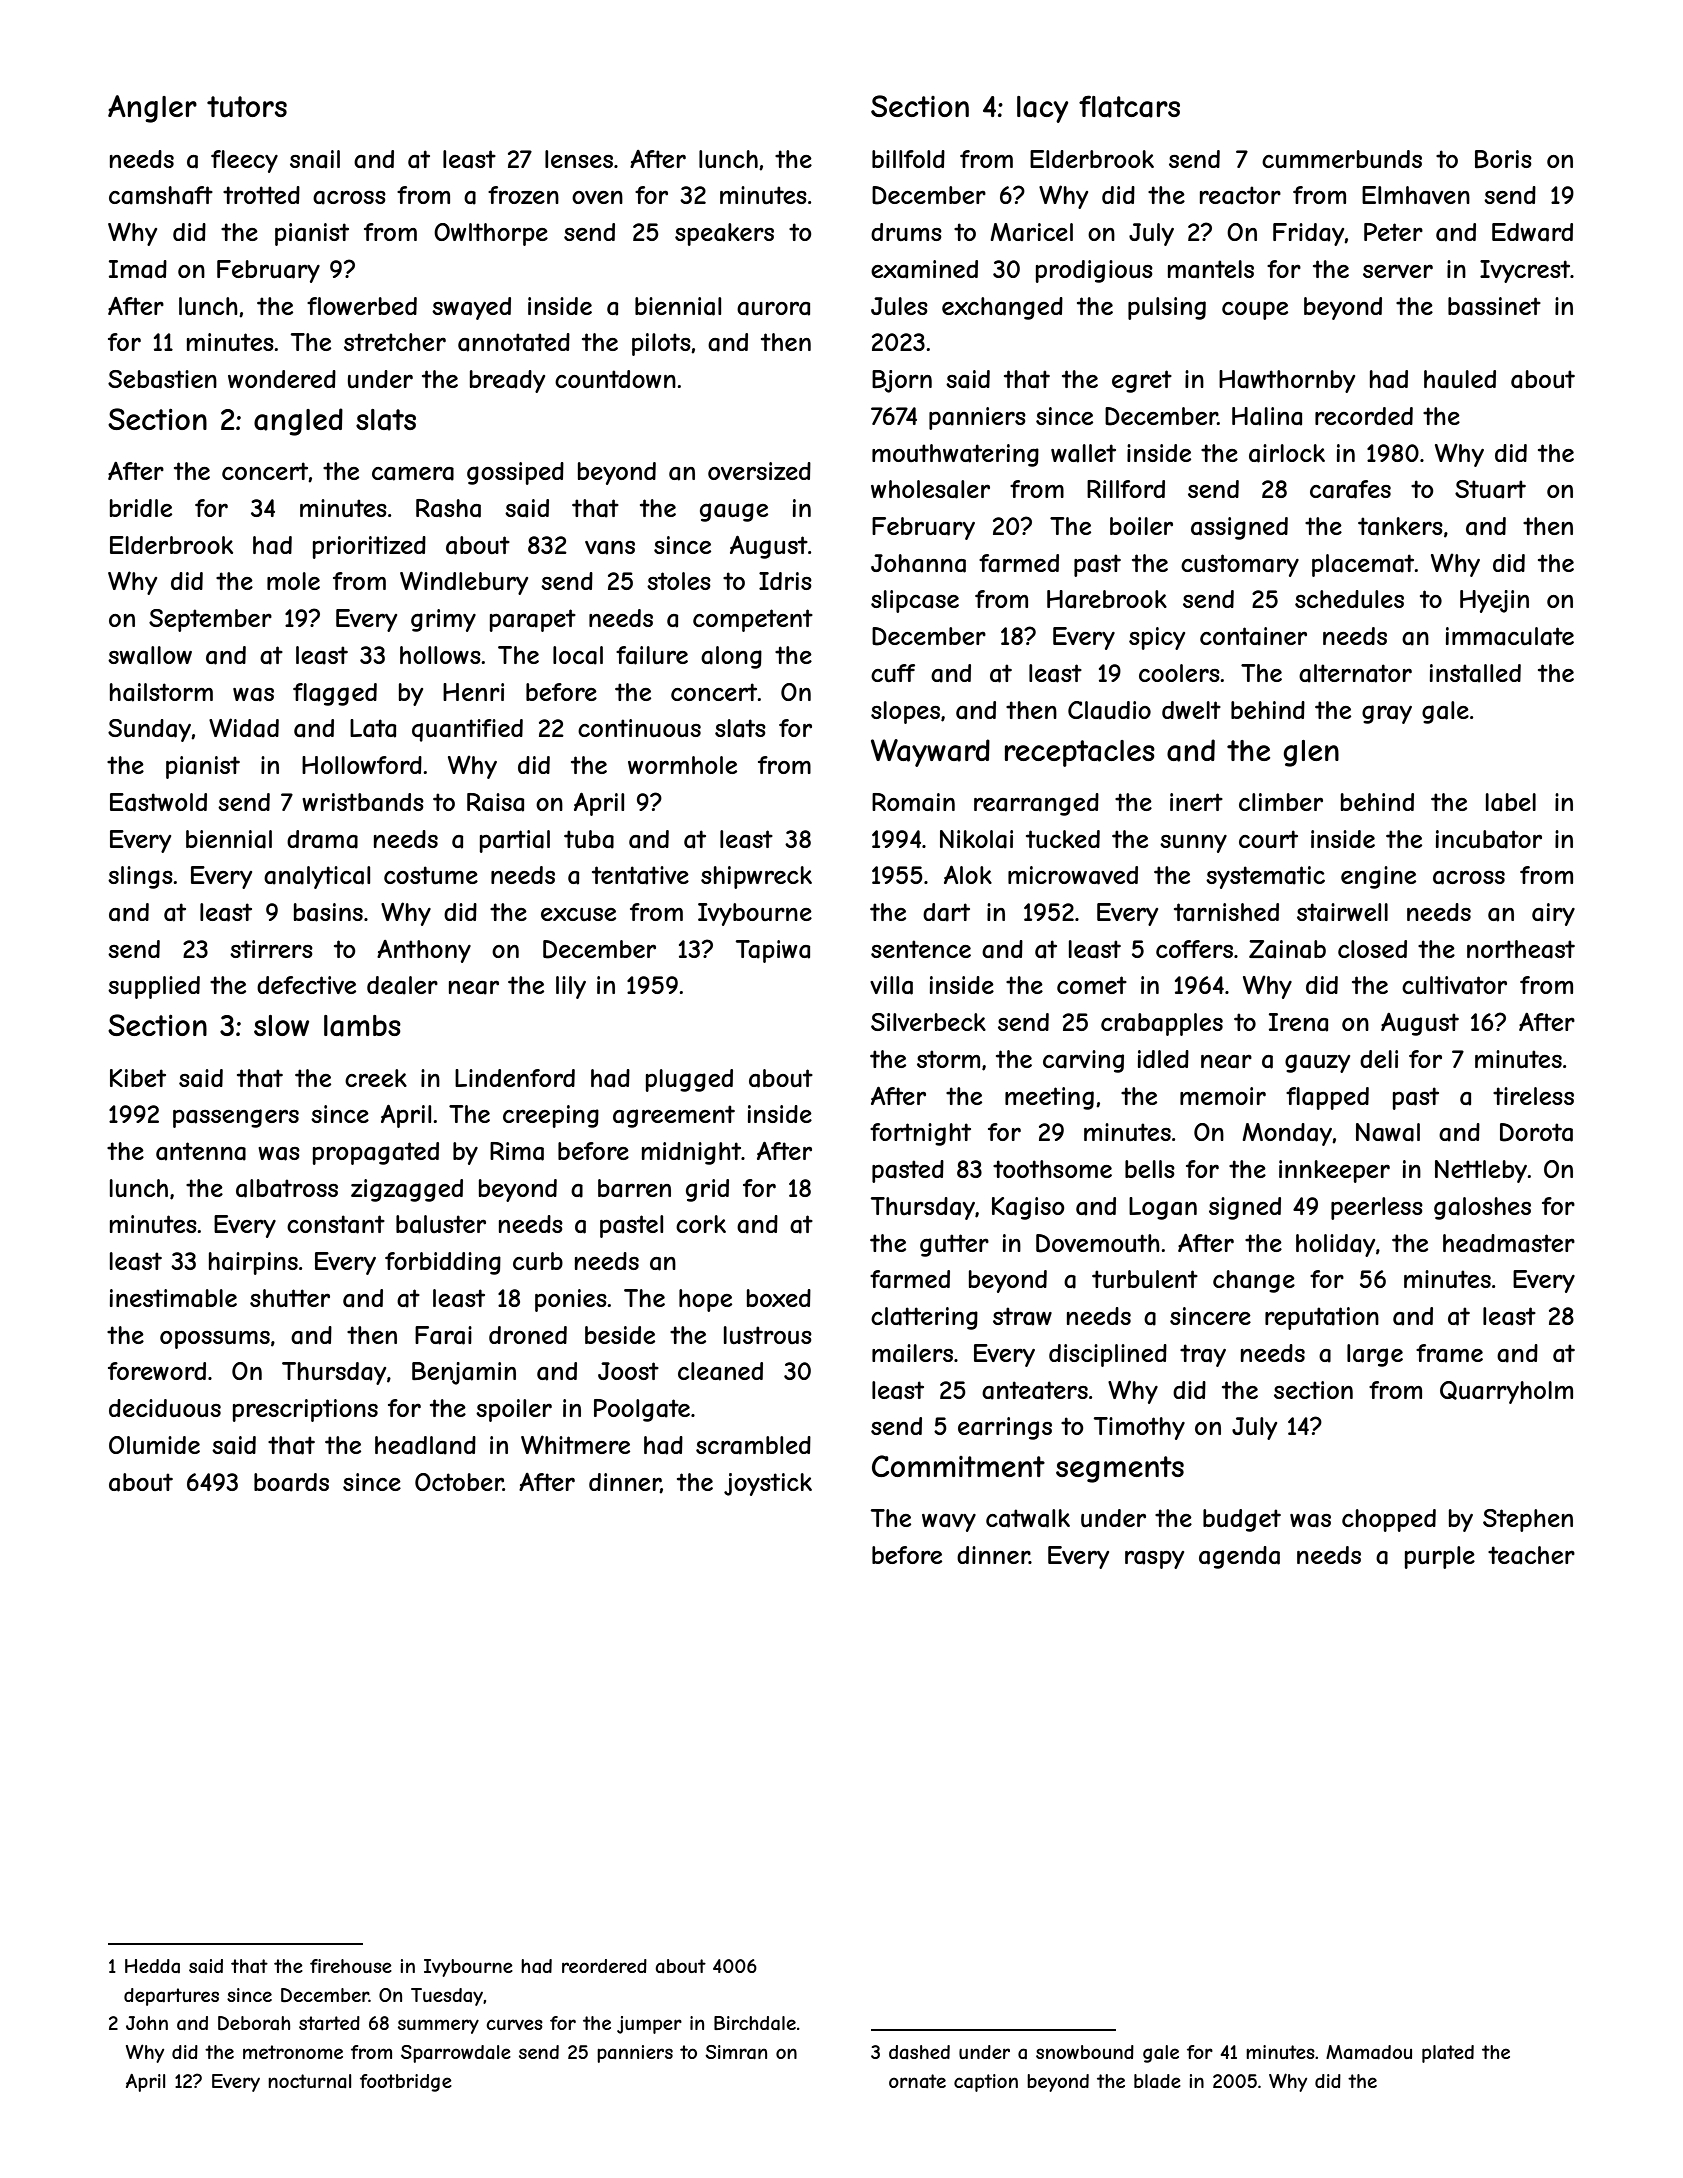 The width and height of the screenshot is (1683, 2178). Describe the element at coordinates (921, 949) in the screenshot. I see `sentence` at that location.
